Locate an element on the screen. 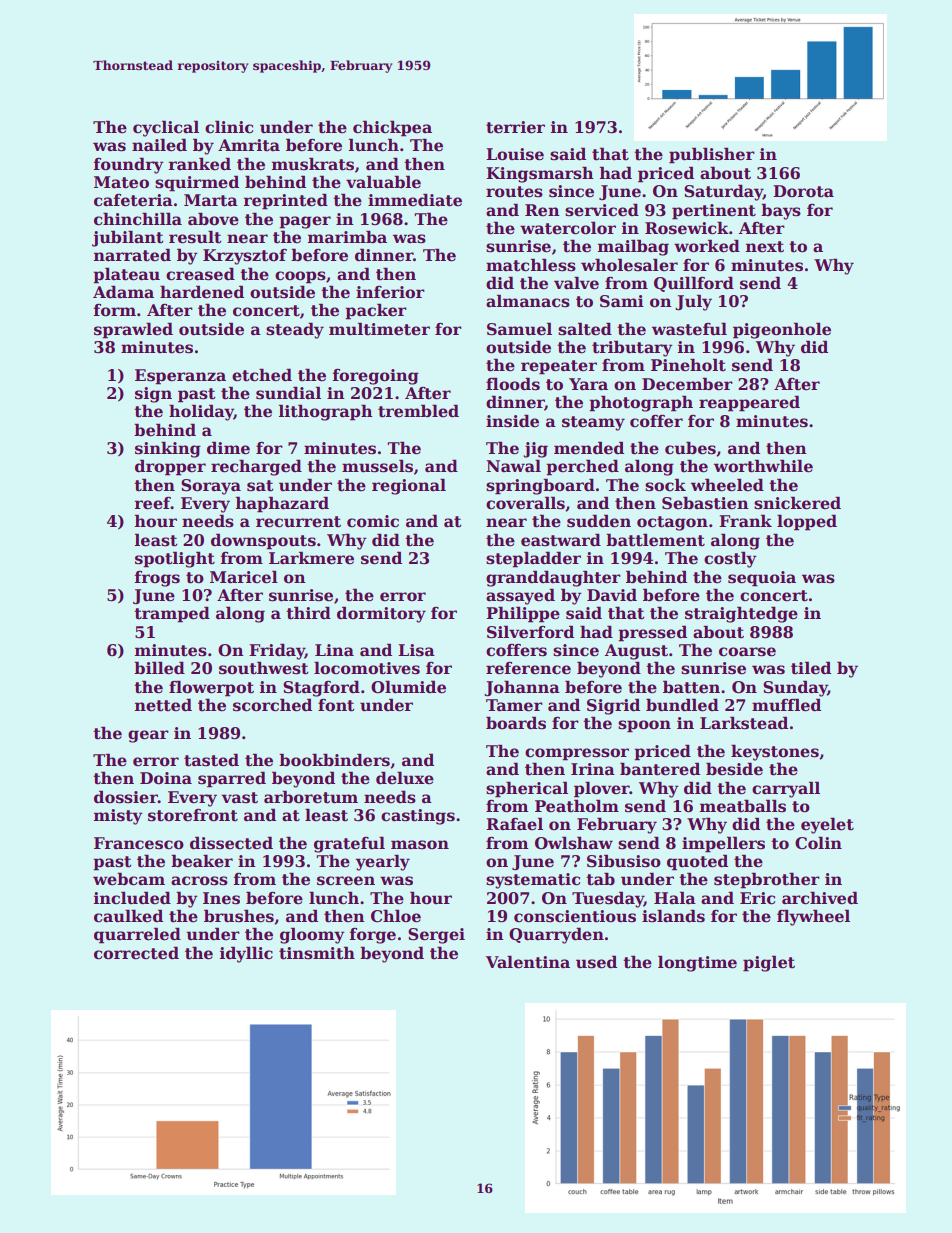  cafeteria is located at coordinates (133, 200).
